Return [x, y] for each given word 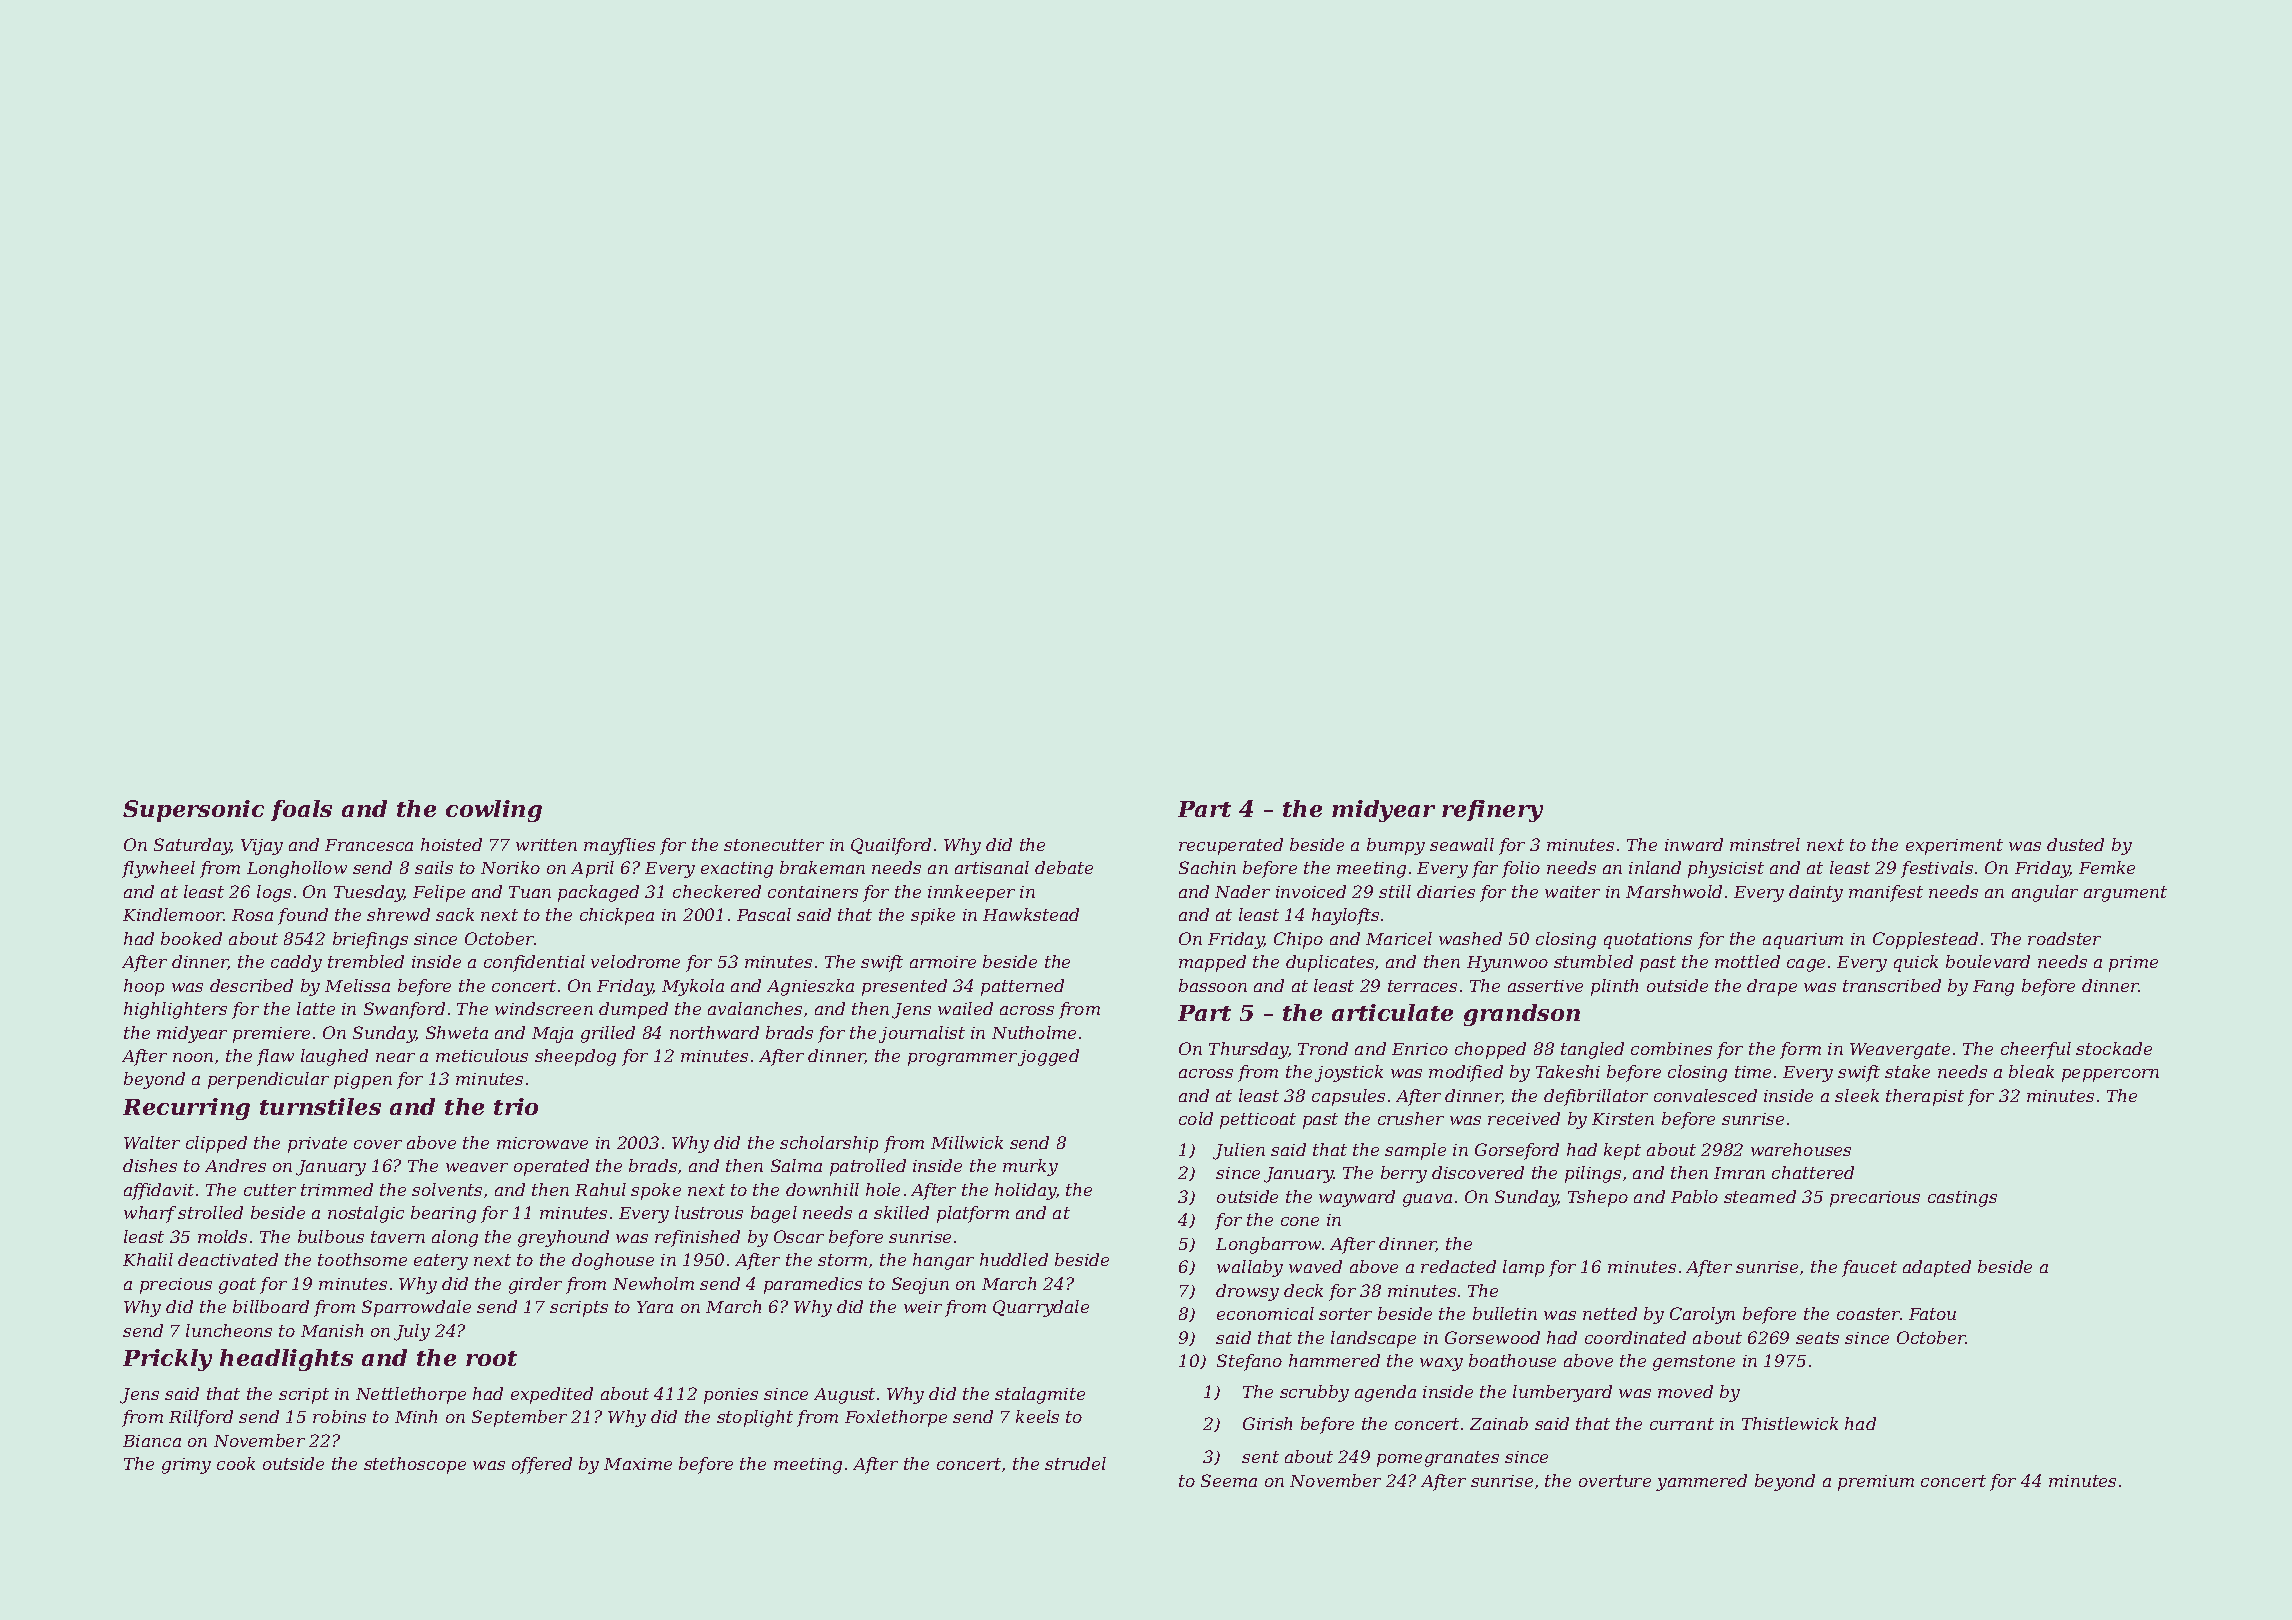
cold [1196, 1118]
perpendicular [268, 1080]
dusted [2075, 844]
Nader [1242, 891]
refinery [1492, 811]
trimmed [337, 1189]
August [844, 1396]
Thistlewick [1790, 1423]
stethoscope [415, 1465]
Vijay [262, 847]
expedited [552, 1395]
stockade [2114, 1048]
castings [1962, 1199]
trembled [366, 961]
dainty [1816, 893]
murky [1030, 1167]
